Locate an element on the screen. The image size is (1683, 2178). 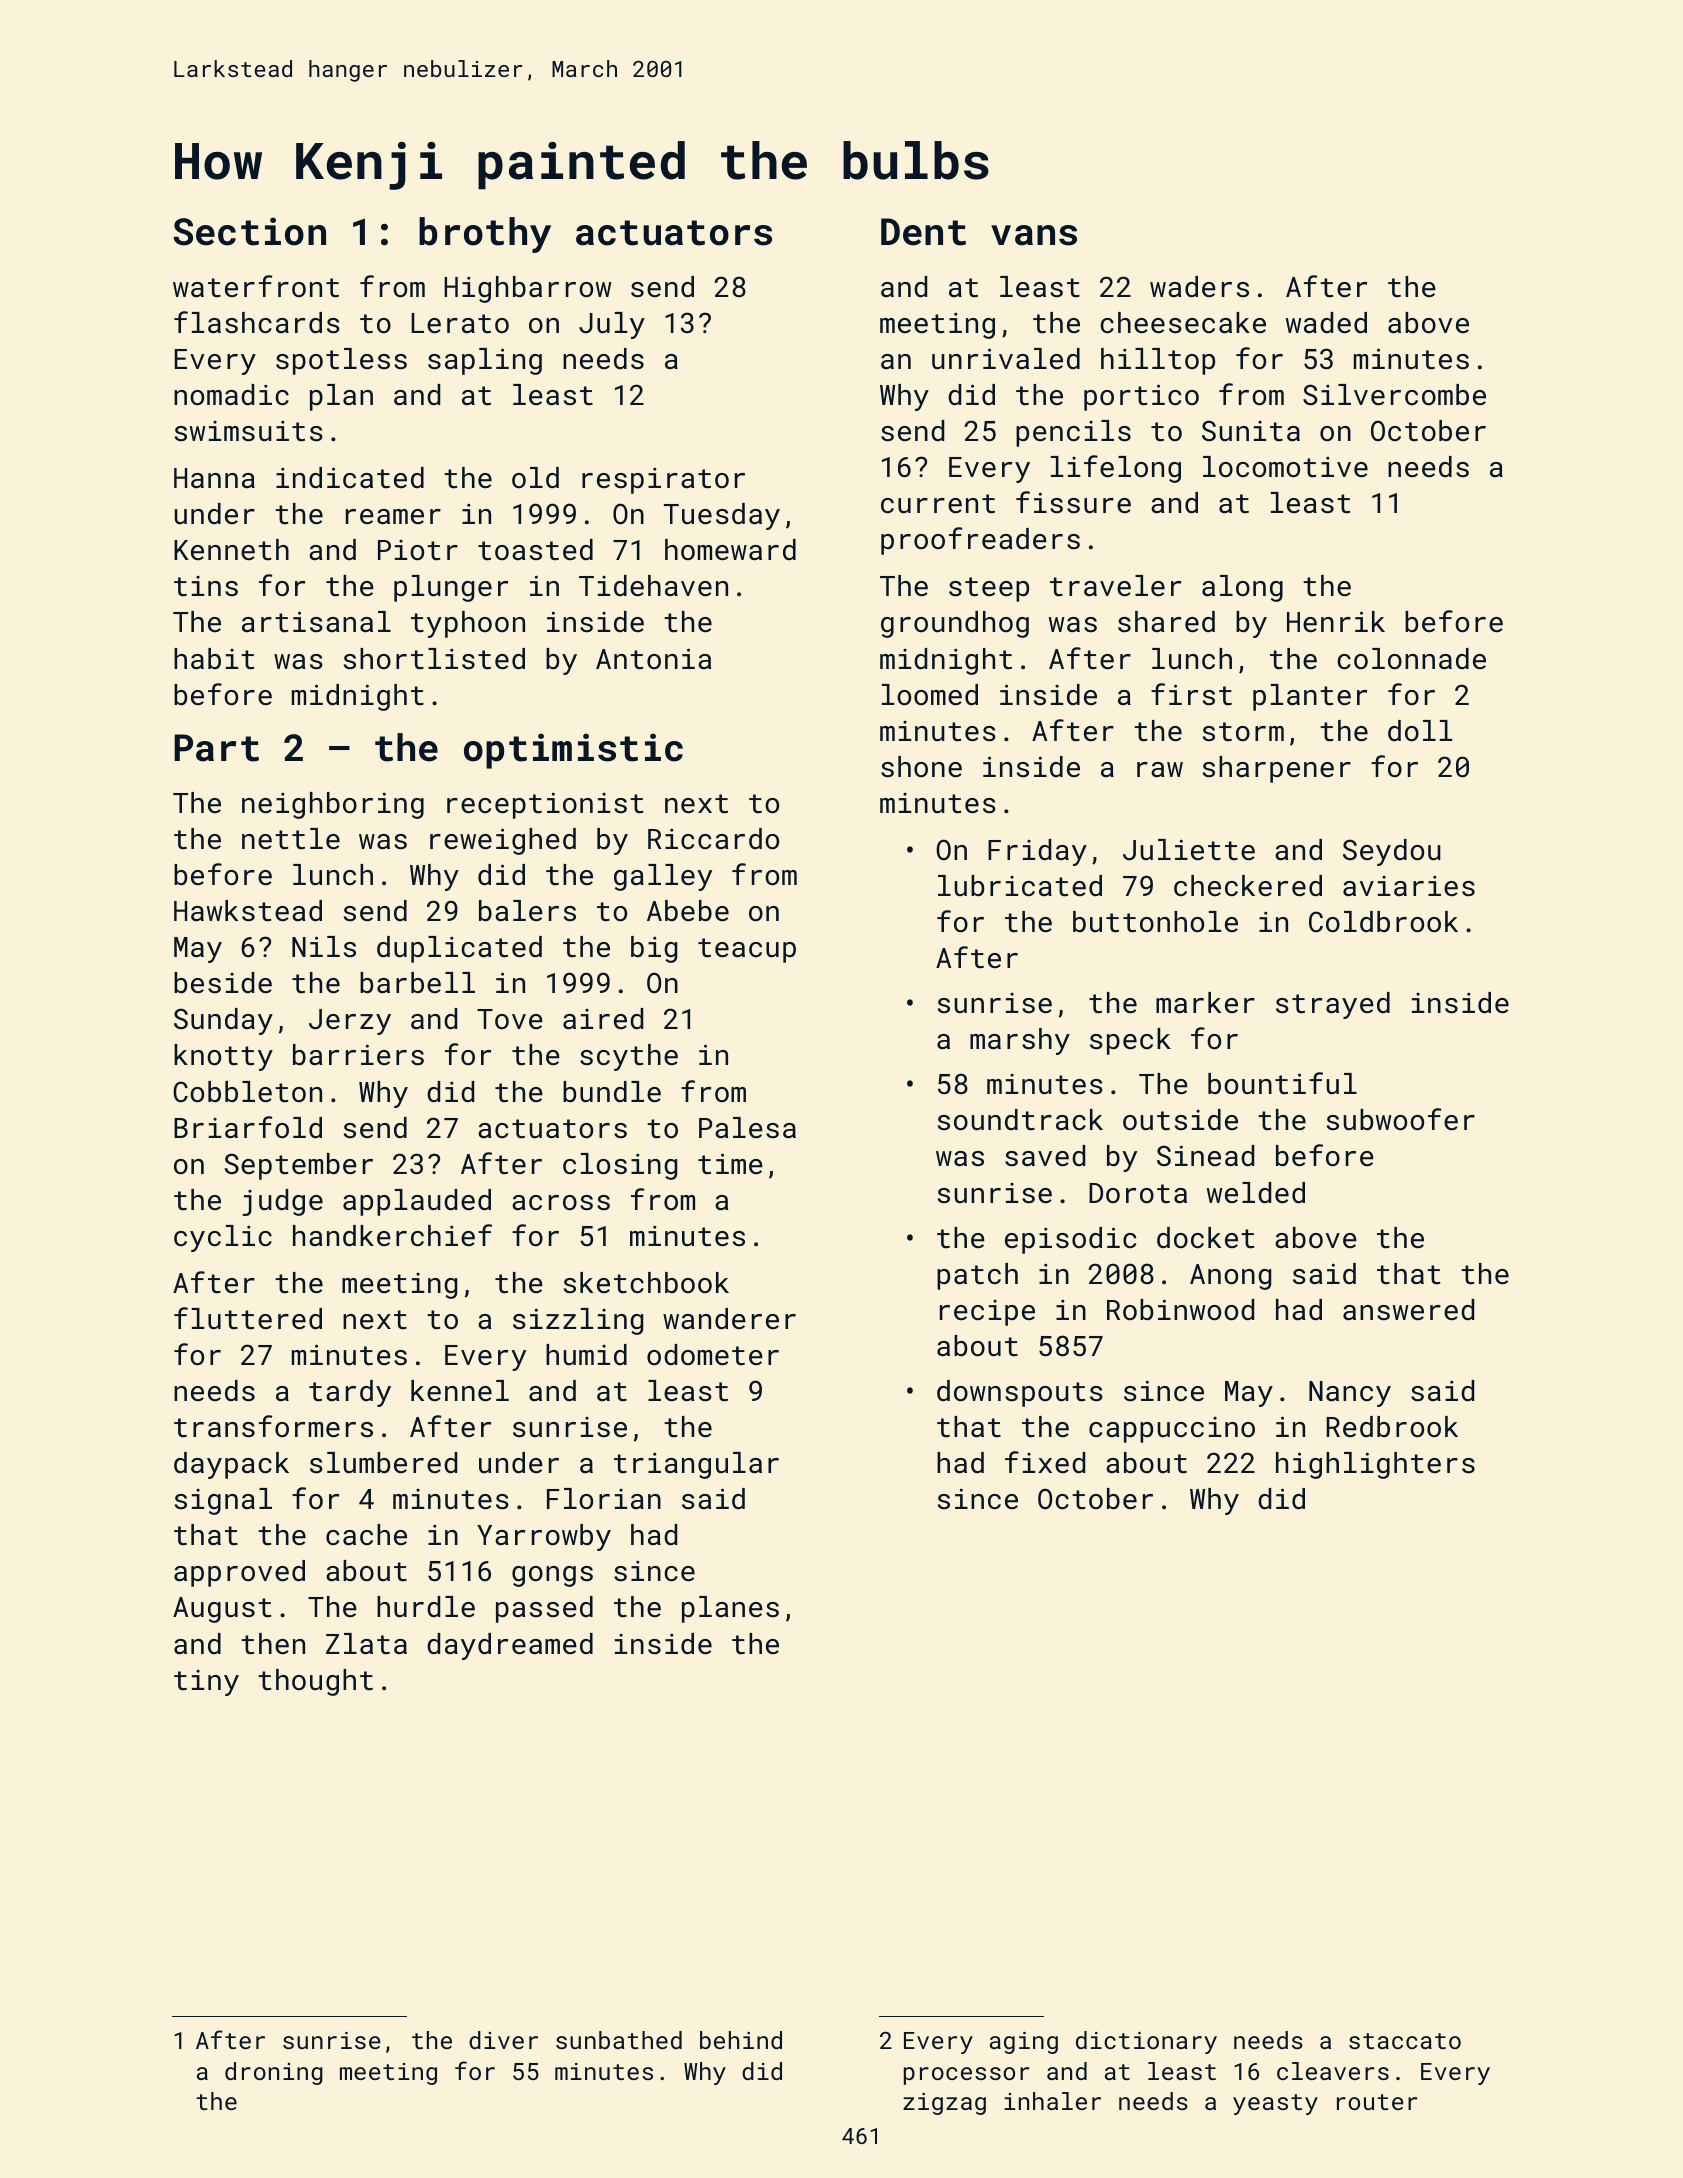
Dent is located at coordinates (923, 232).
